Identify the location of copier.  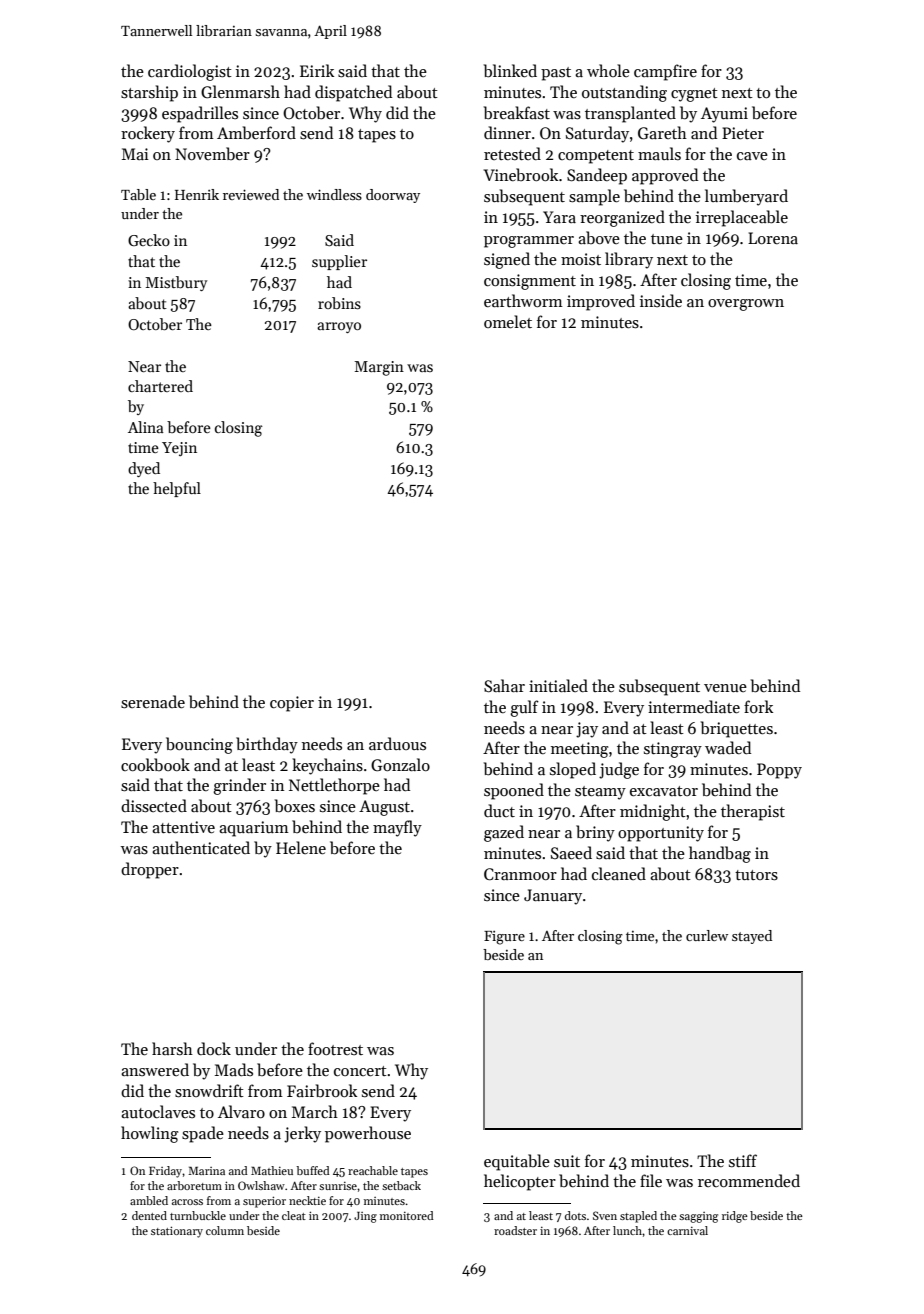
(292, 704).
